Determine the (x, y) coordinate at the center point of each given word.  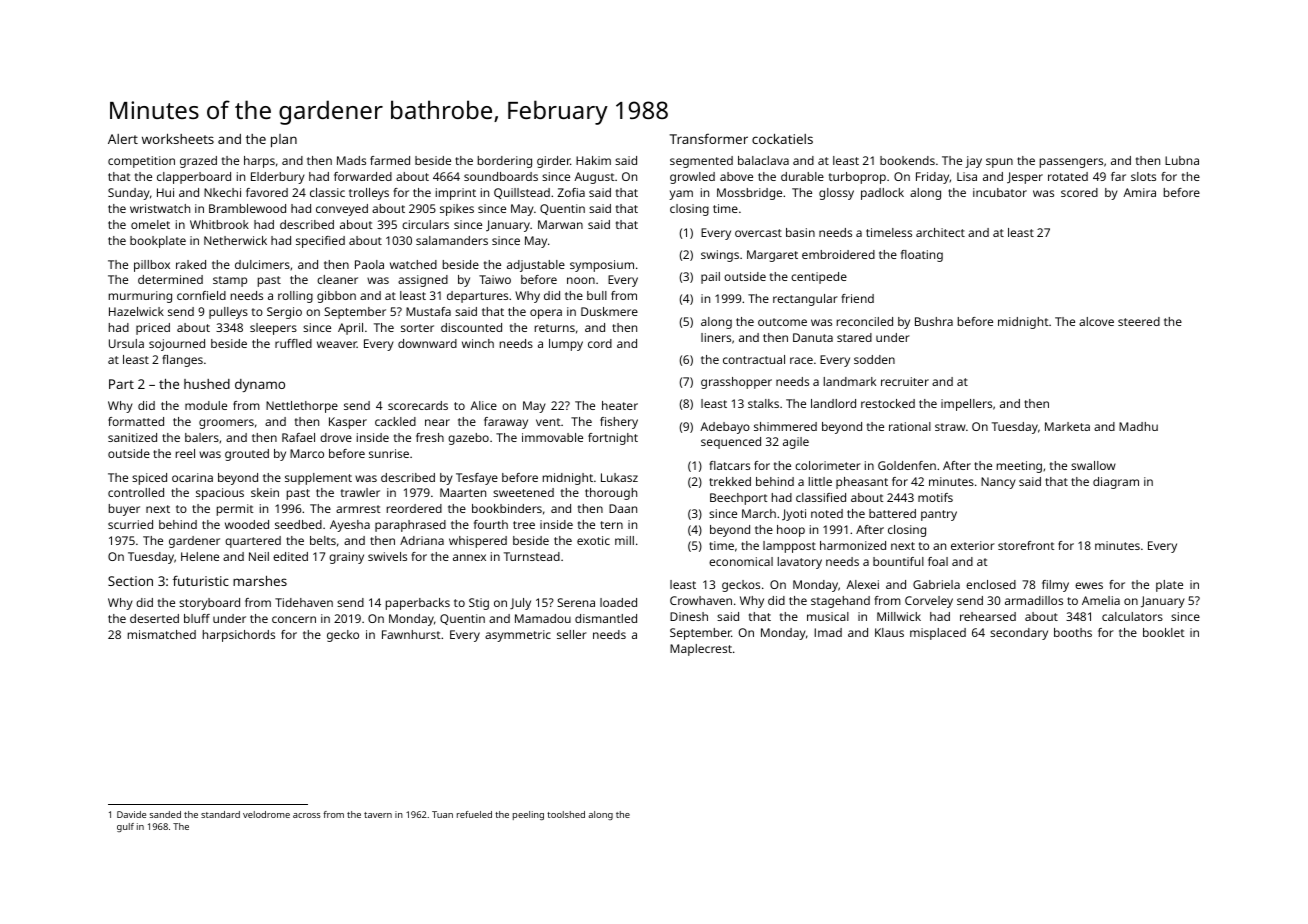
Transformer (709, 139)
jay (973, 162)
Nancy (998, 483)
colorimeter (828, 465)
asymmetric (518, 636)
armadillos (1034, 600)
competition (141, 162)
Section (130, 581)
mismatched (162, 634)
